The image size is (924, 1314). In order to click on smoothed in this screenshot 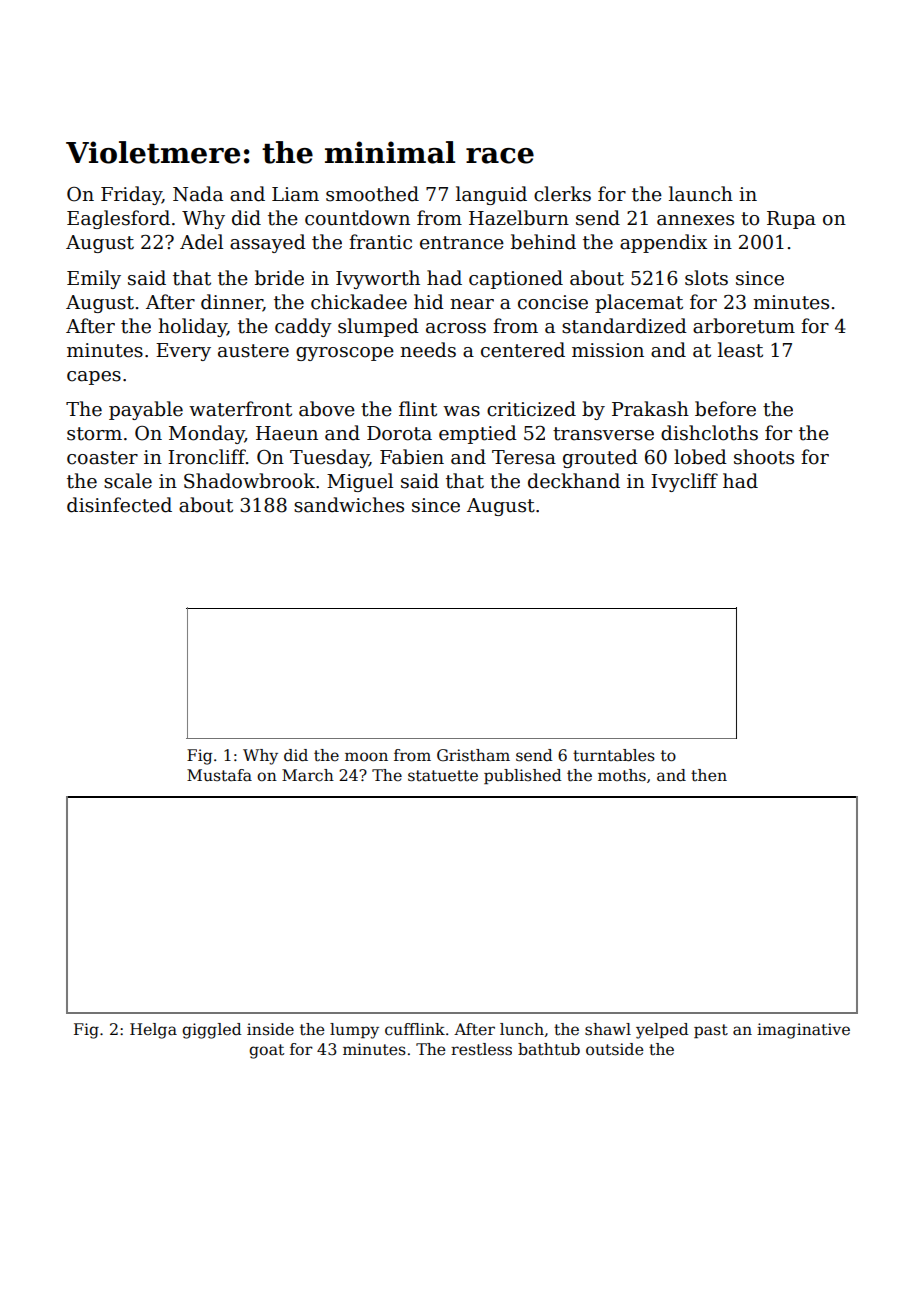, I will do `click(372, 194)`.
